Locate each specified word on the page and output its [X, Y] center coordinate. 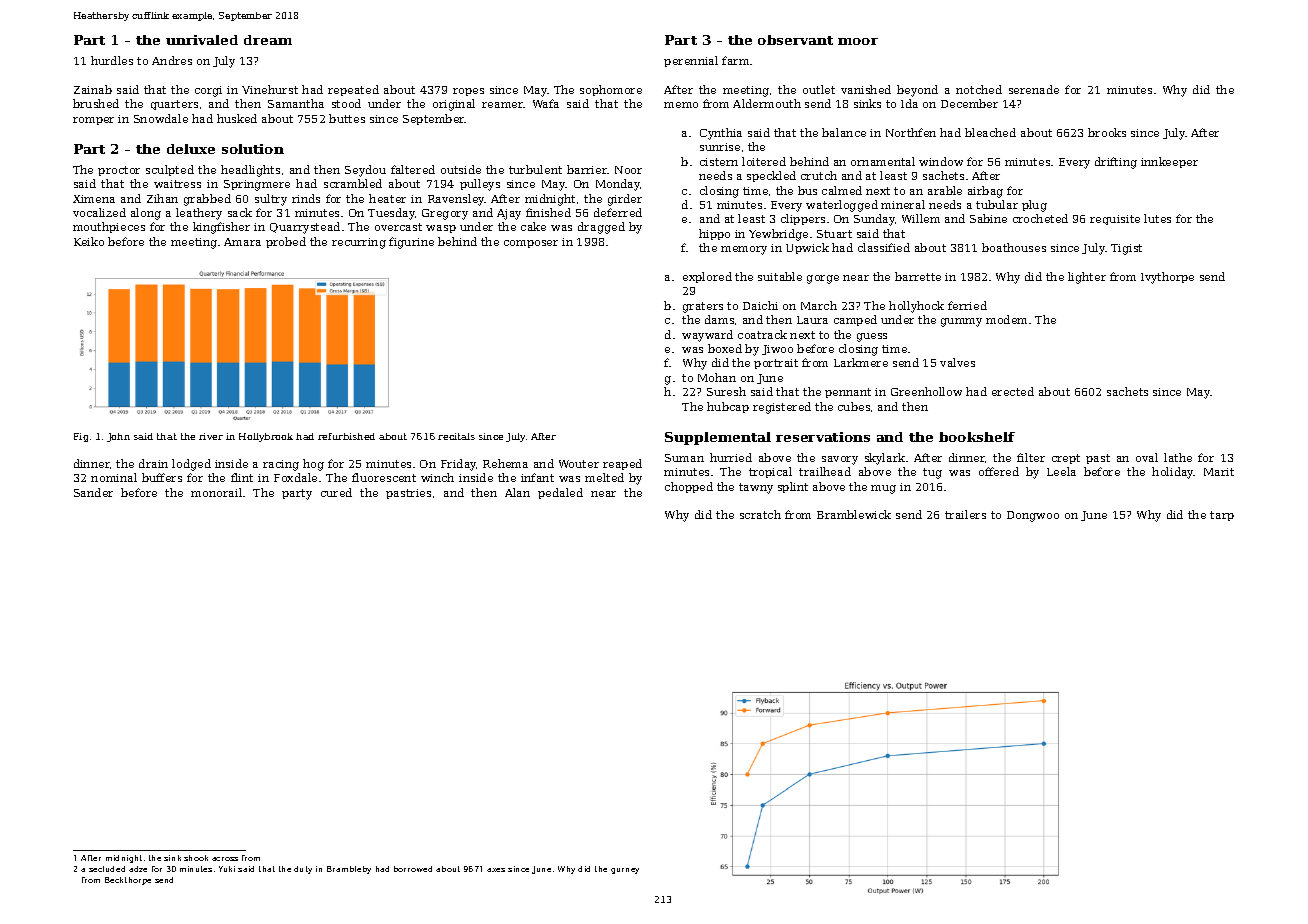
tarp [1222, 516]
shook [196, 858]
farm [735, 60]
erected [1013, 391]
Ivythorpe [1167, 278]
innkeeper [1169, 162]
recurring [359, 243]
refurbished [346, 436]
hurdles [112, 60]
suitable [780, 276]
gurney [625, 871]
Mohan [717, 377]
